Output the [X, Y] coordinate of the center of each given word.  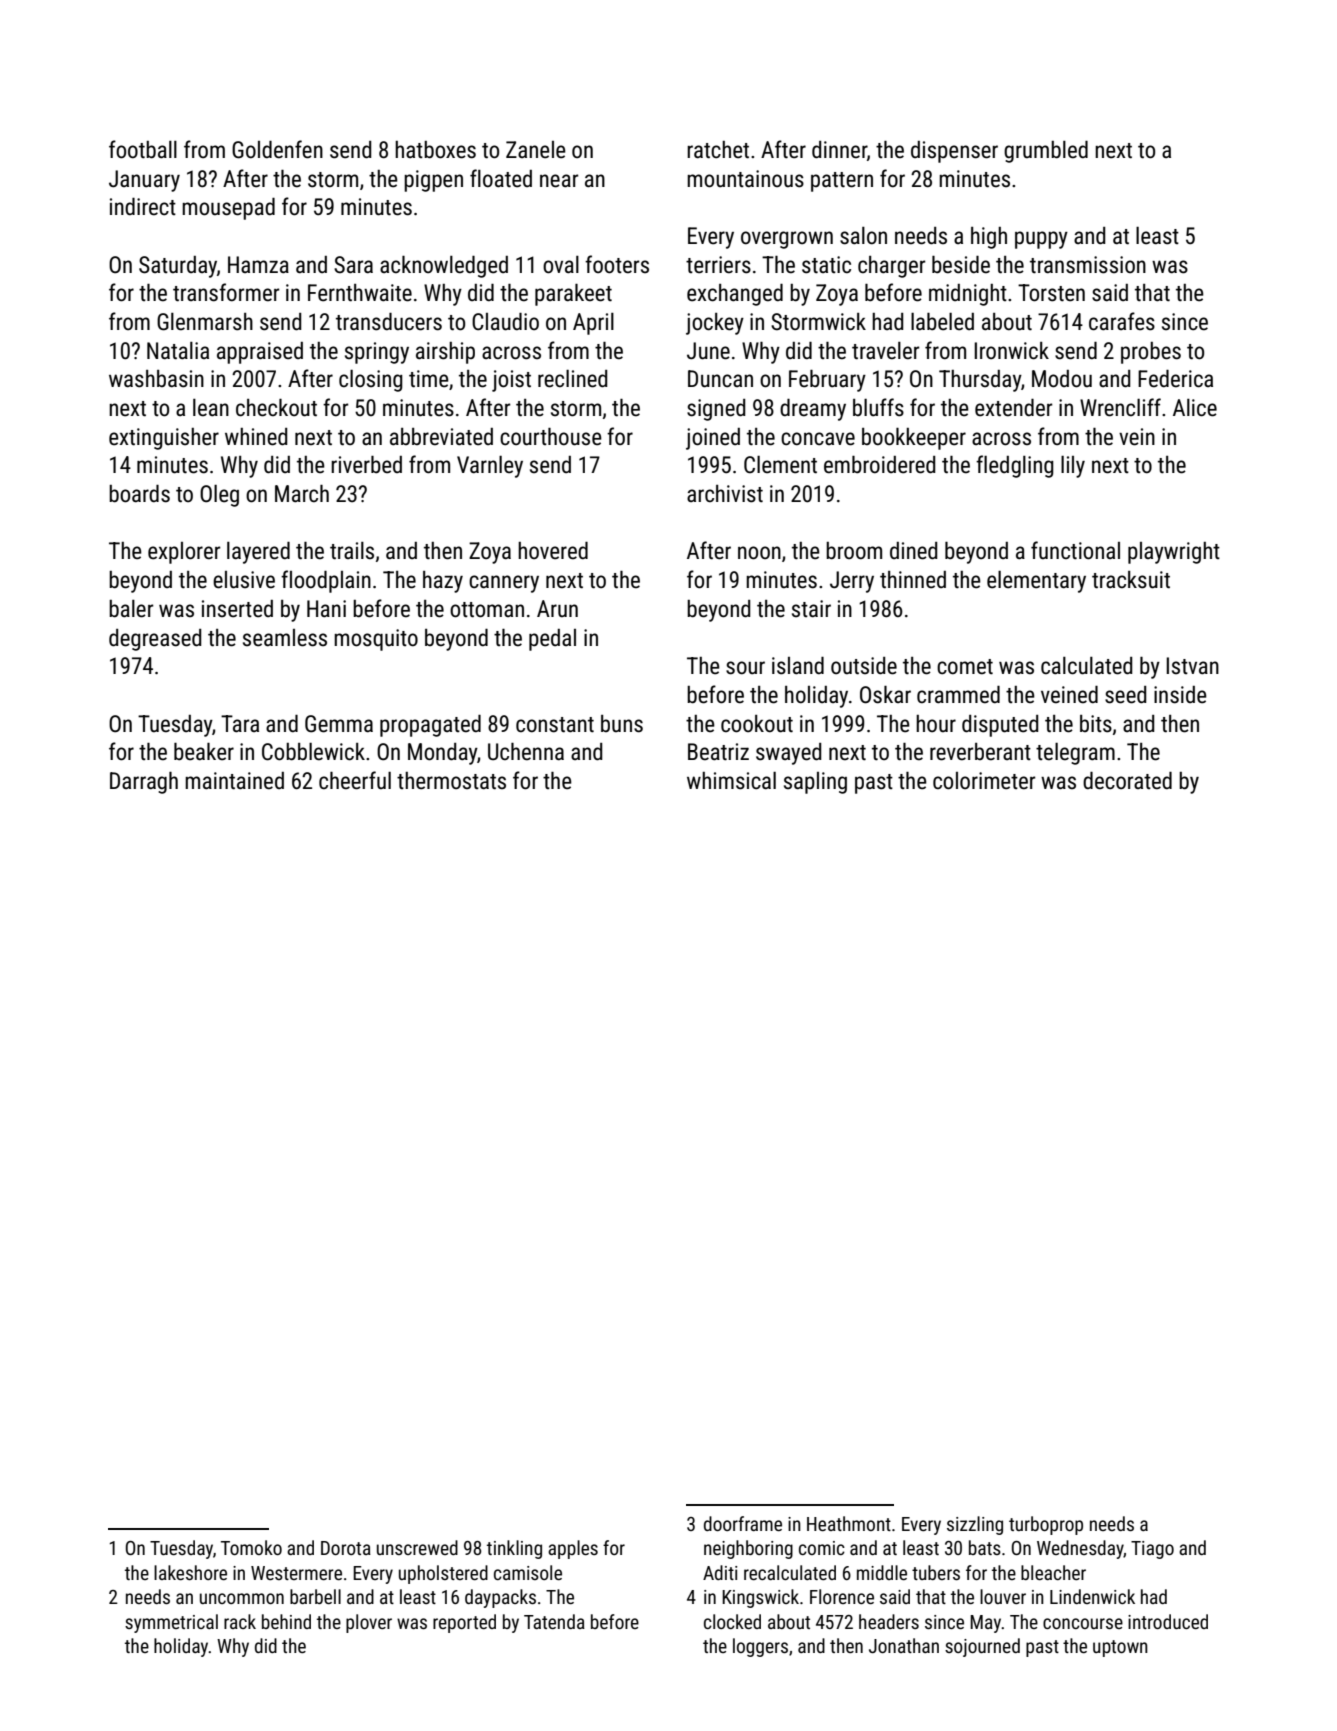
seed [1125, 695]
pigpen [433, 181]
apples [573, 1549]
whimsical [731, 781]
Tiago [1152, 1550]
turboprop [1046, 1525]
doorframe [743, 1523]
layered [258, 553]
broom [854, 551]
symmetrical [171, 1623]
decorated [1127, 781]
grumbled [1046, 152]
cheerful [355, 780]
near [559, 181]
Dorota [346, 1548]
